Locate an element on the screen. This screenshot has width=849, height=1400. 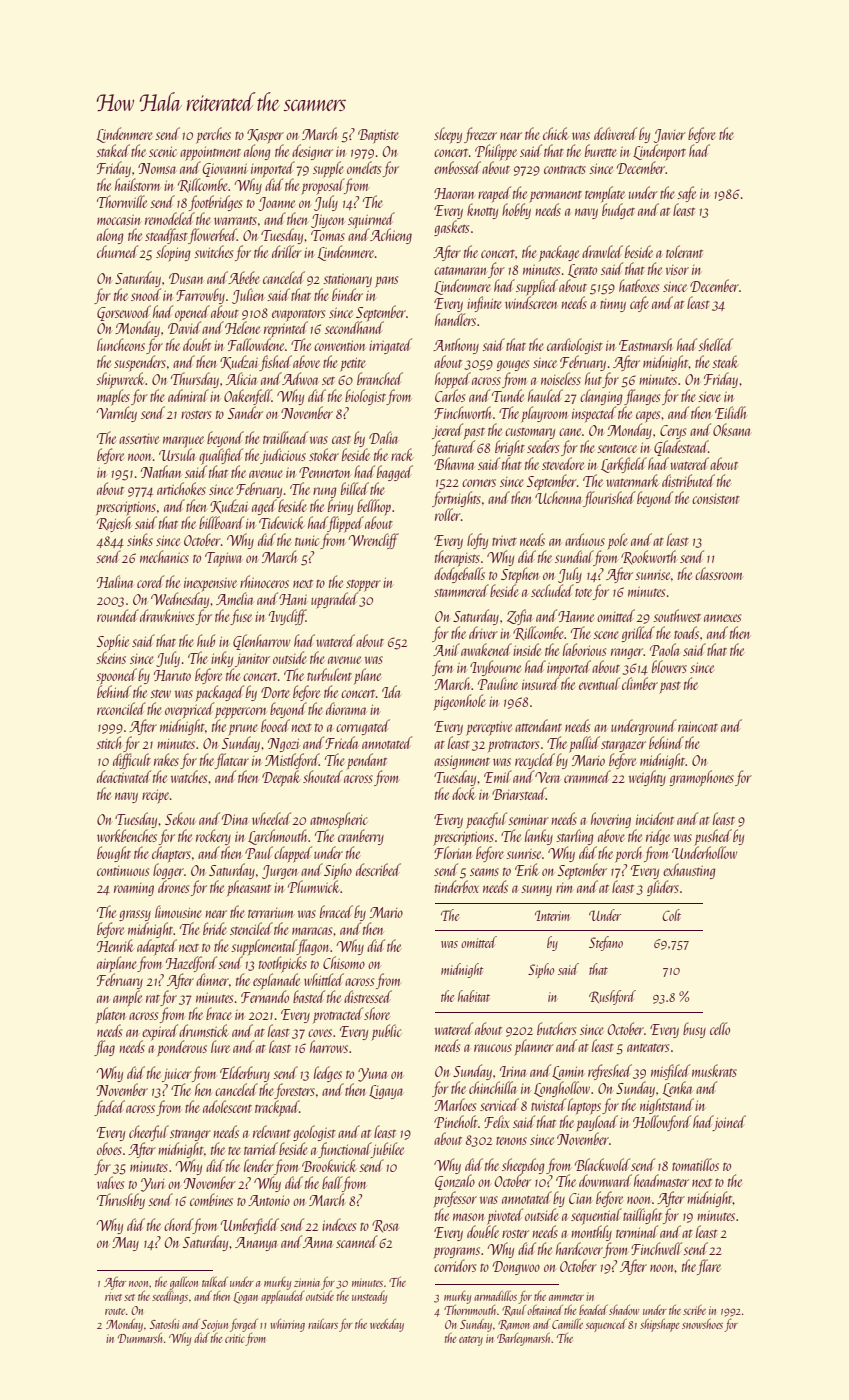
chick is located at coordinates (555, 133).
